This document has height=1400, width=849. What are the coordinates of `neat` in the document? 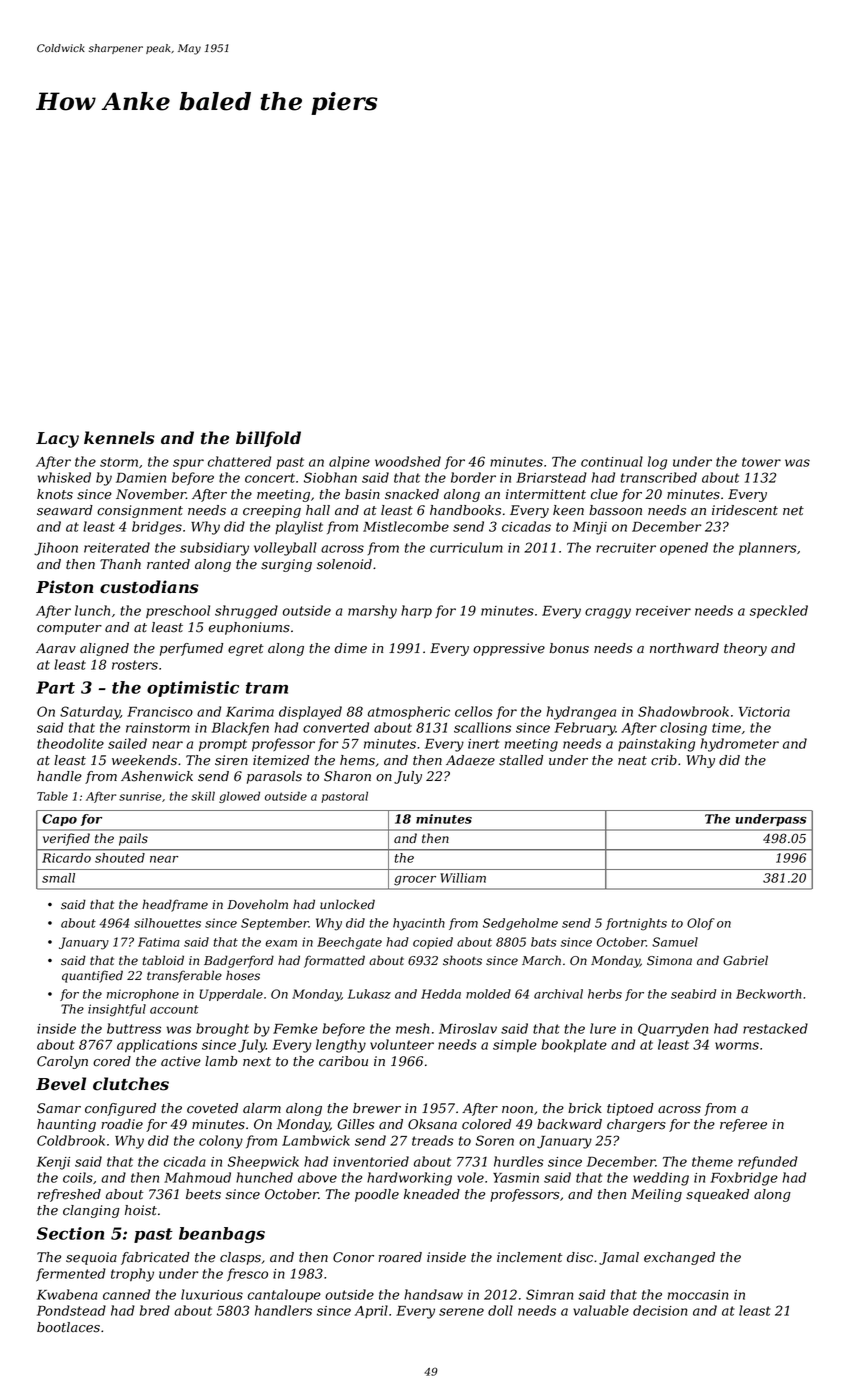 It's located at (632, 761).
